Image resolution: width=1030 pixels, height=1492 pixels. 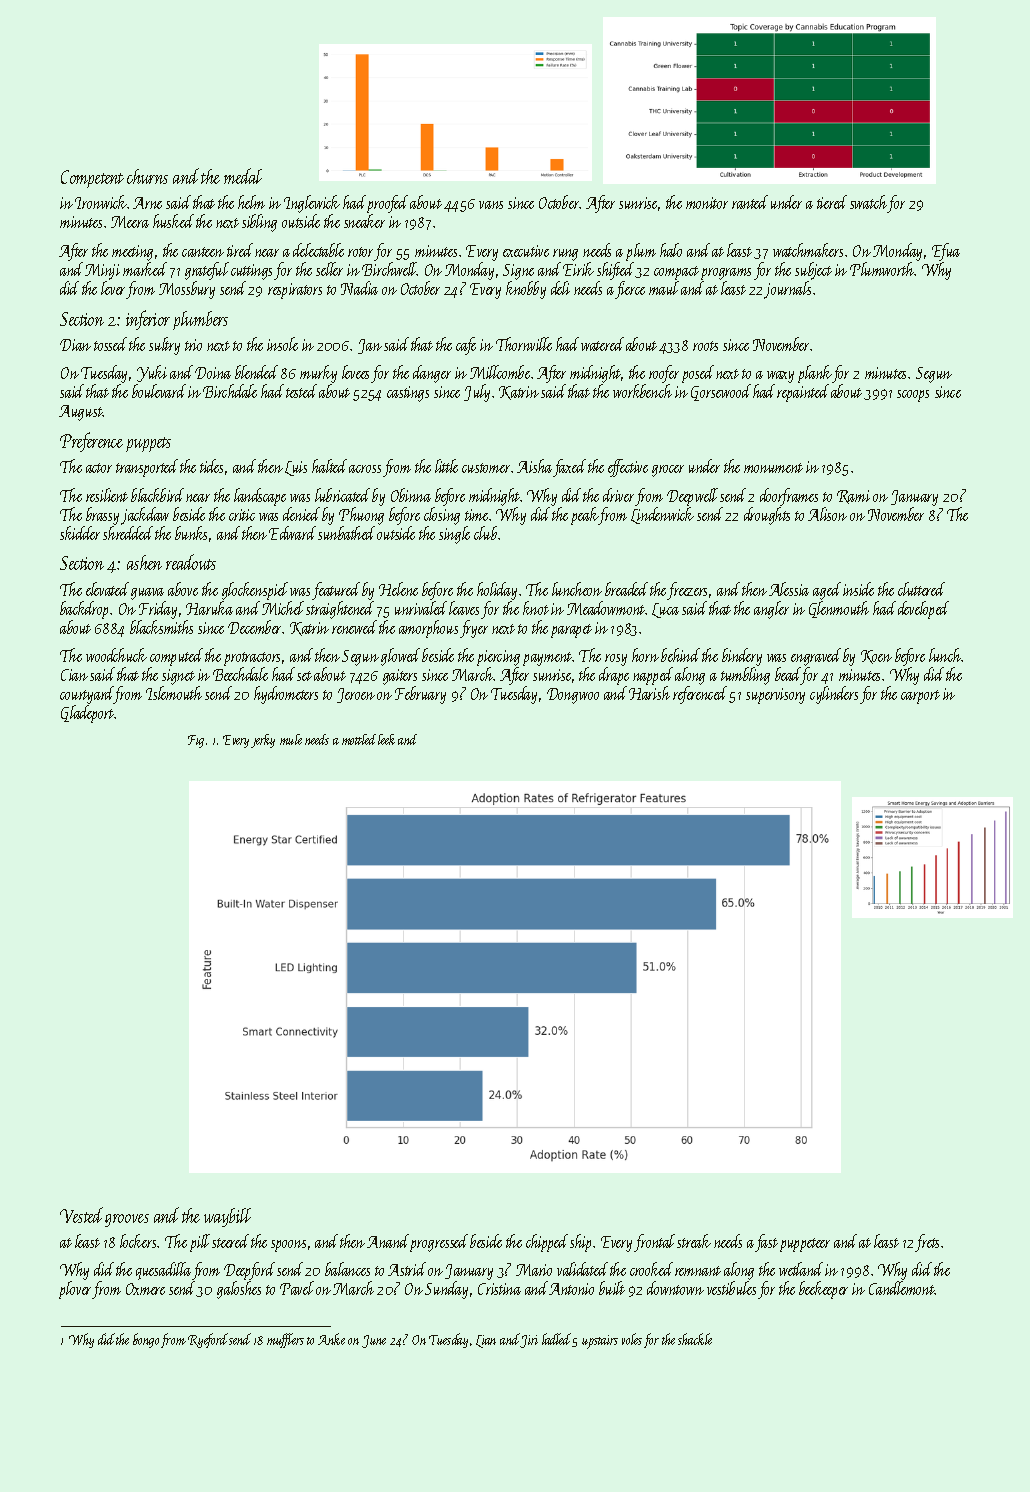 I want to click on progressed, so click(x=439, y=1243).
